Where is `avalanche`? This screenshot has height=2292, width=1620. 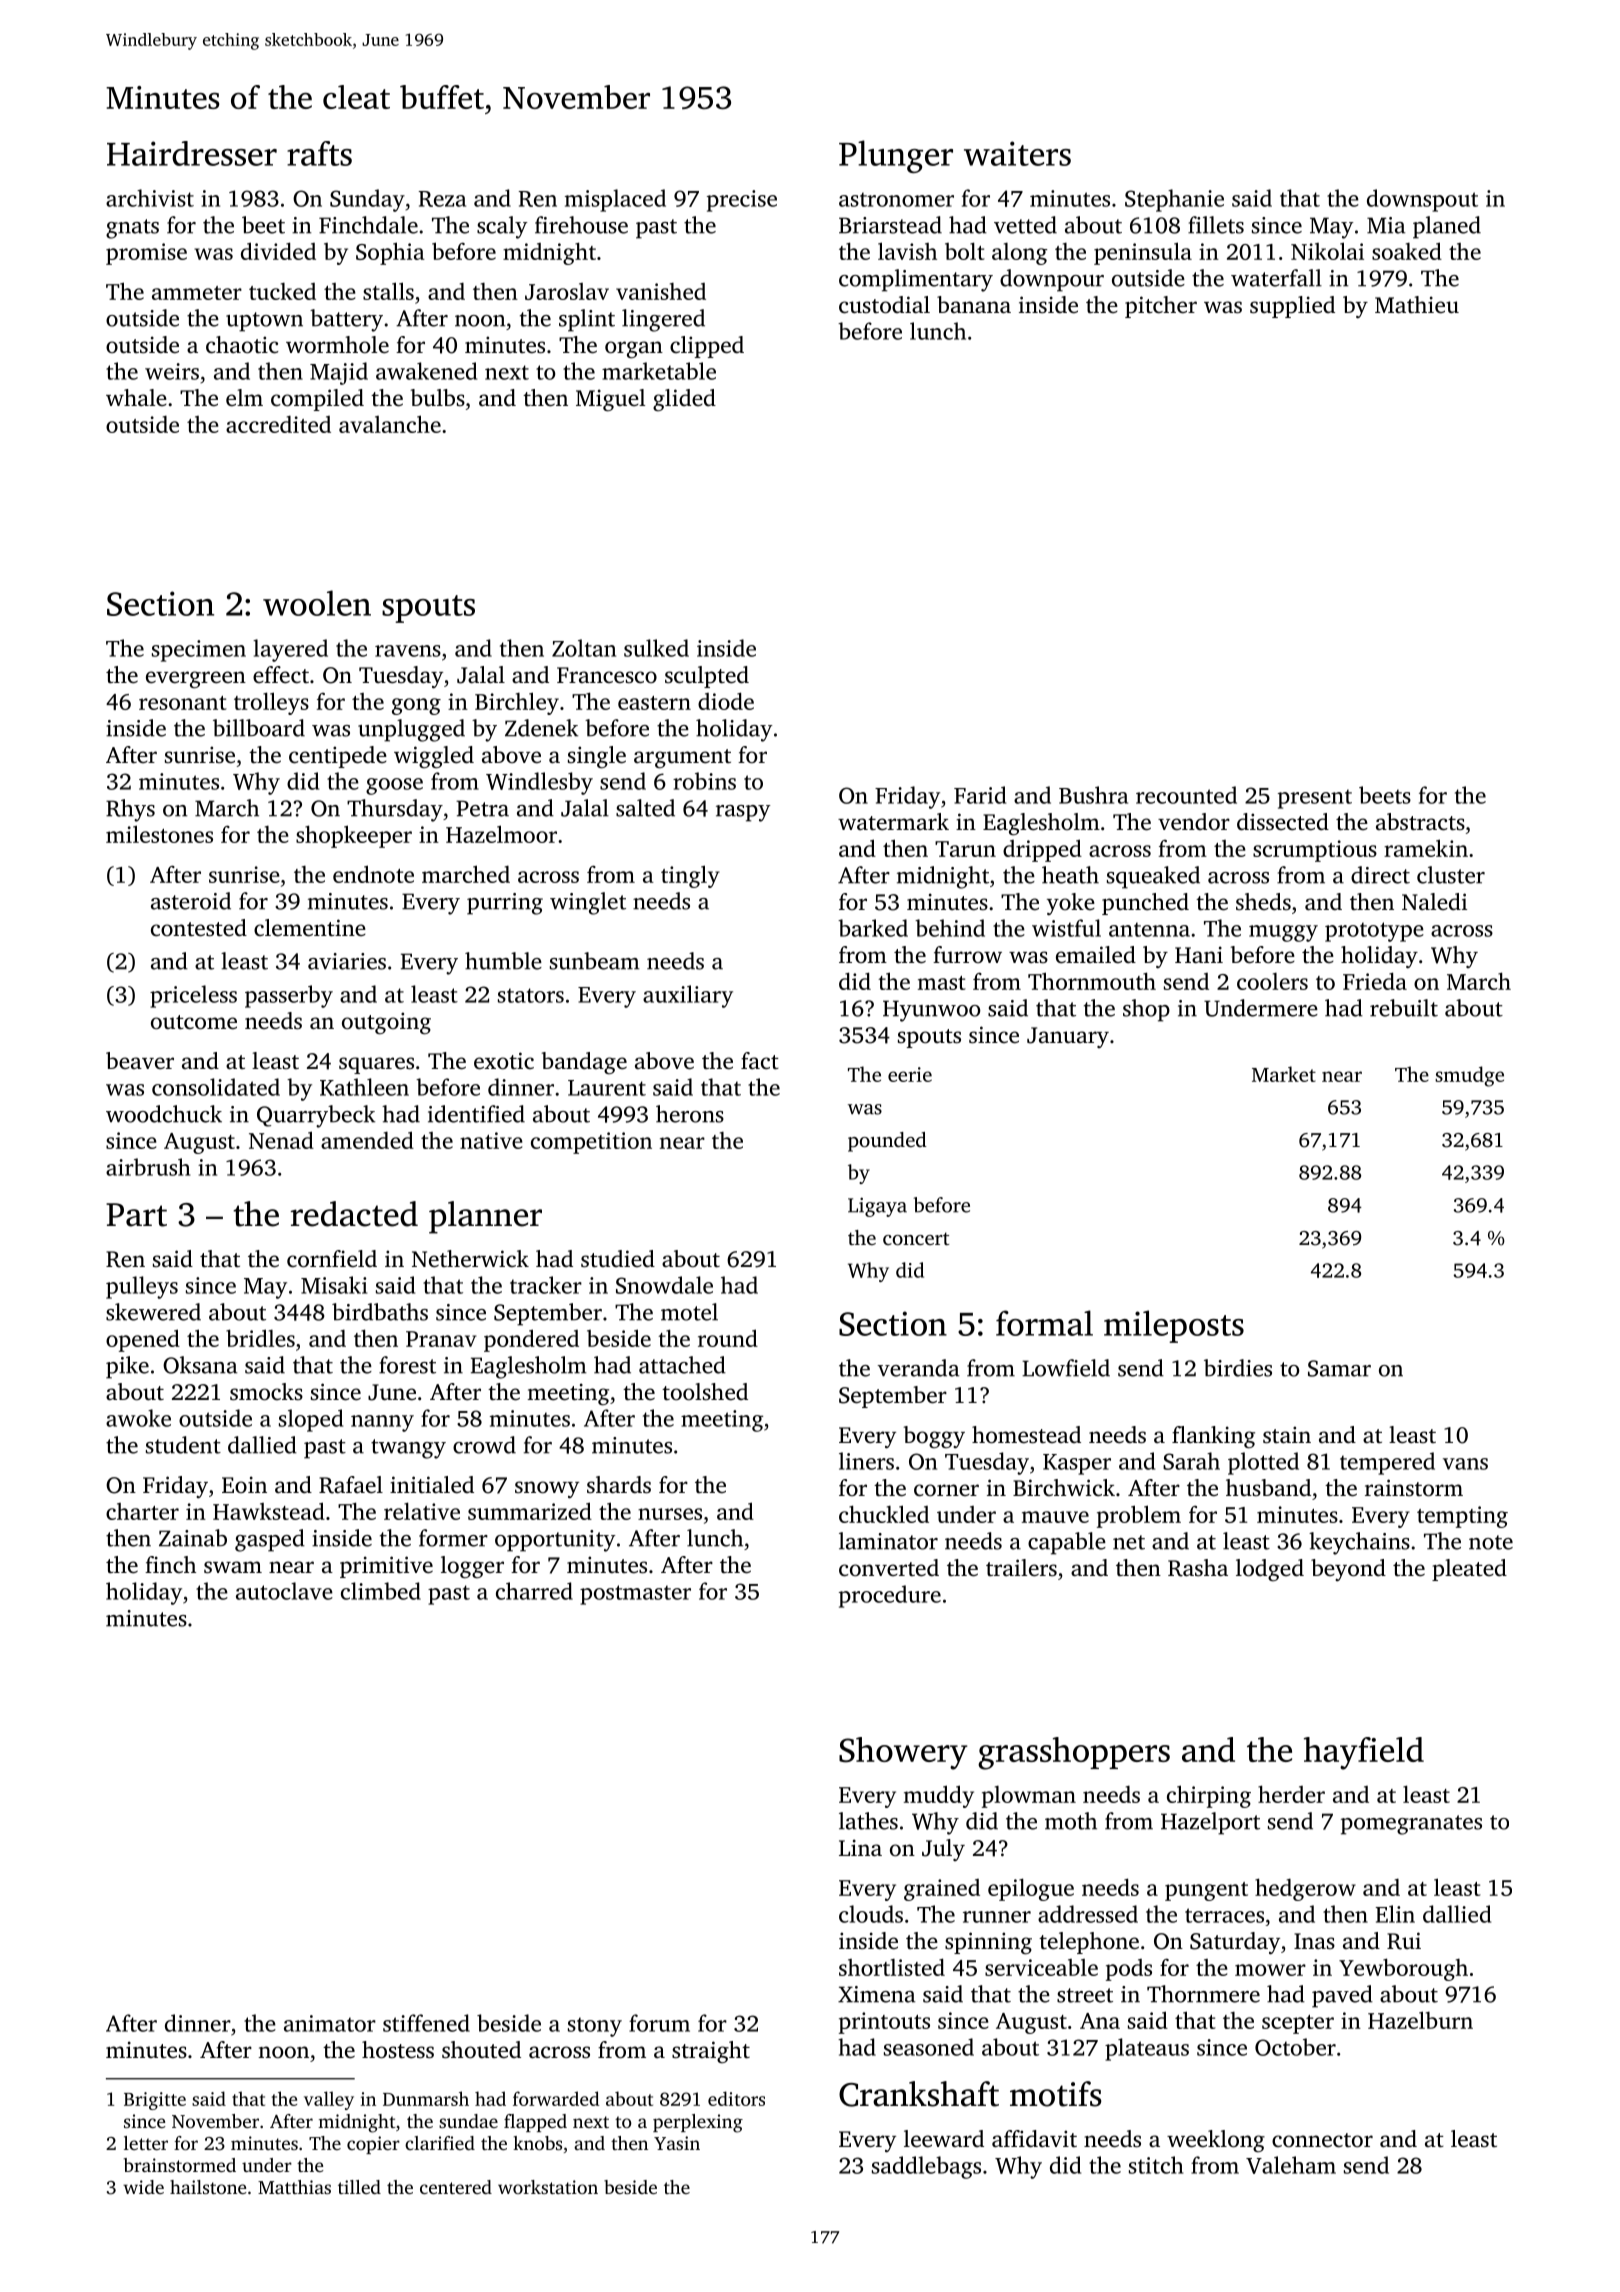
avalanche is located at coordinates (390, 424).
